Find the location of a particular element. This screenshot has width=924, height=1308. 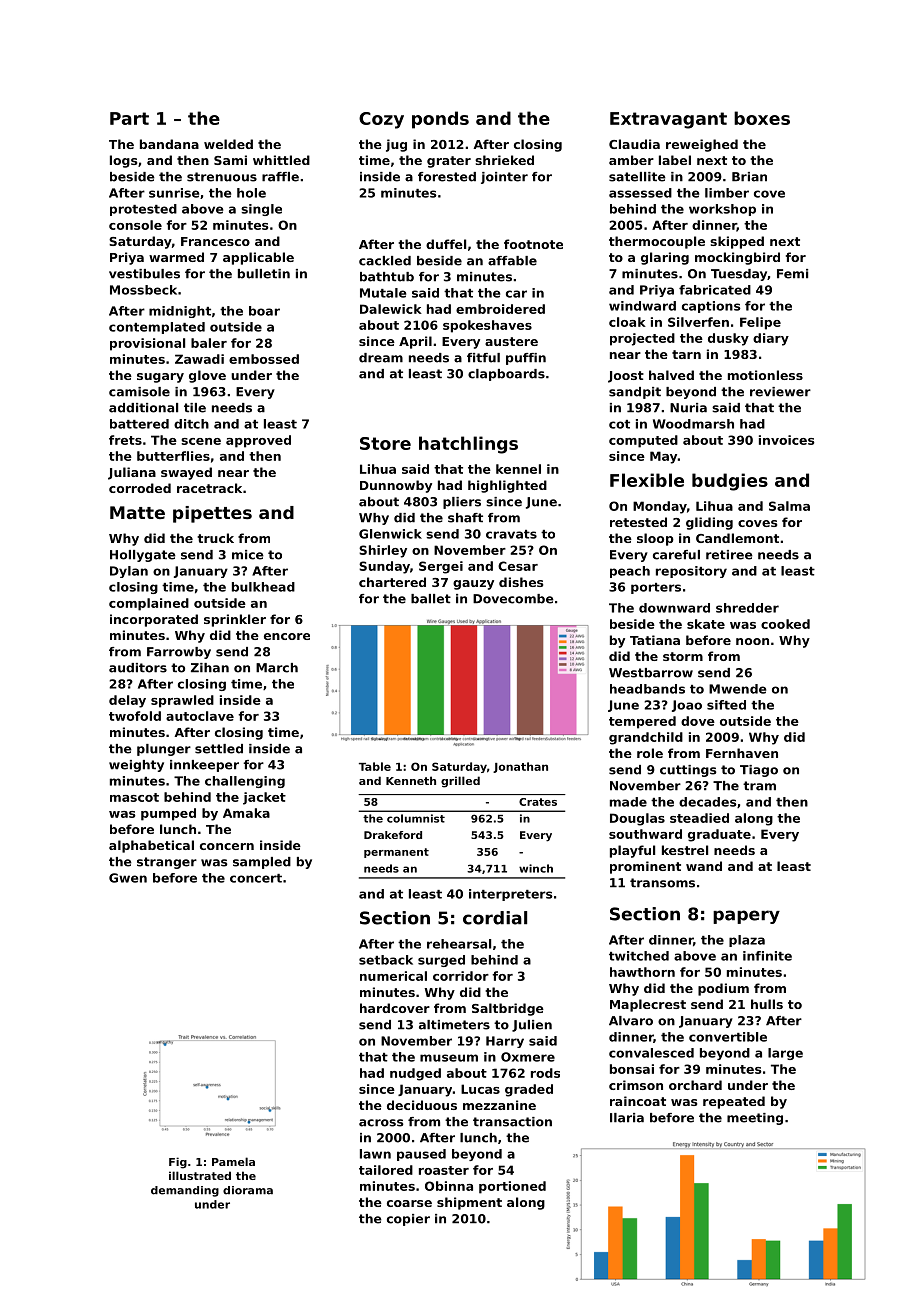

Part is located at coordinates (129, 118).
